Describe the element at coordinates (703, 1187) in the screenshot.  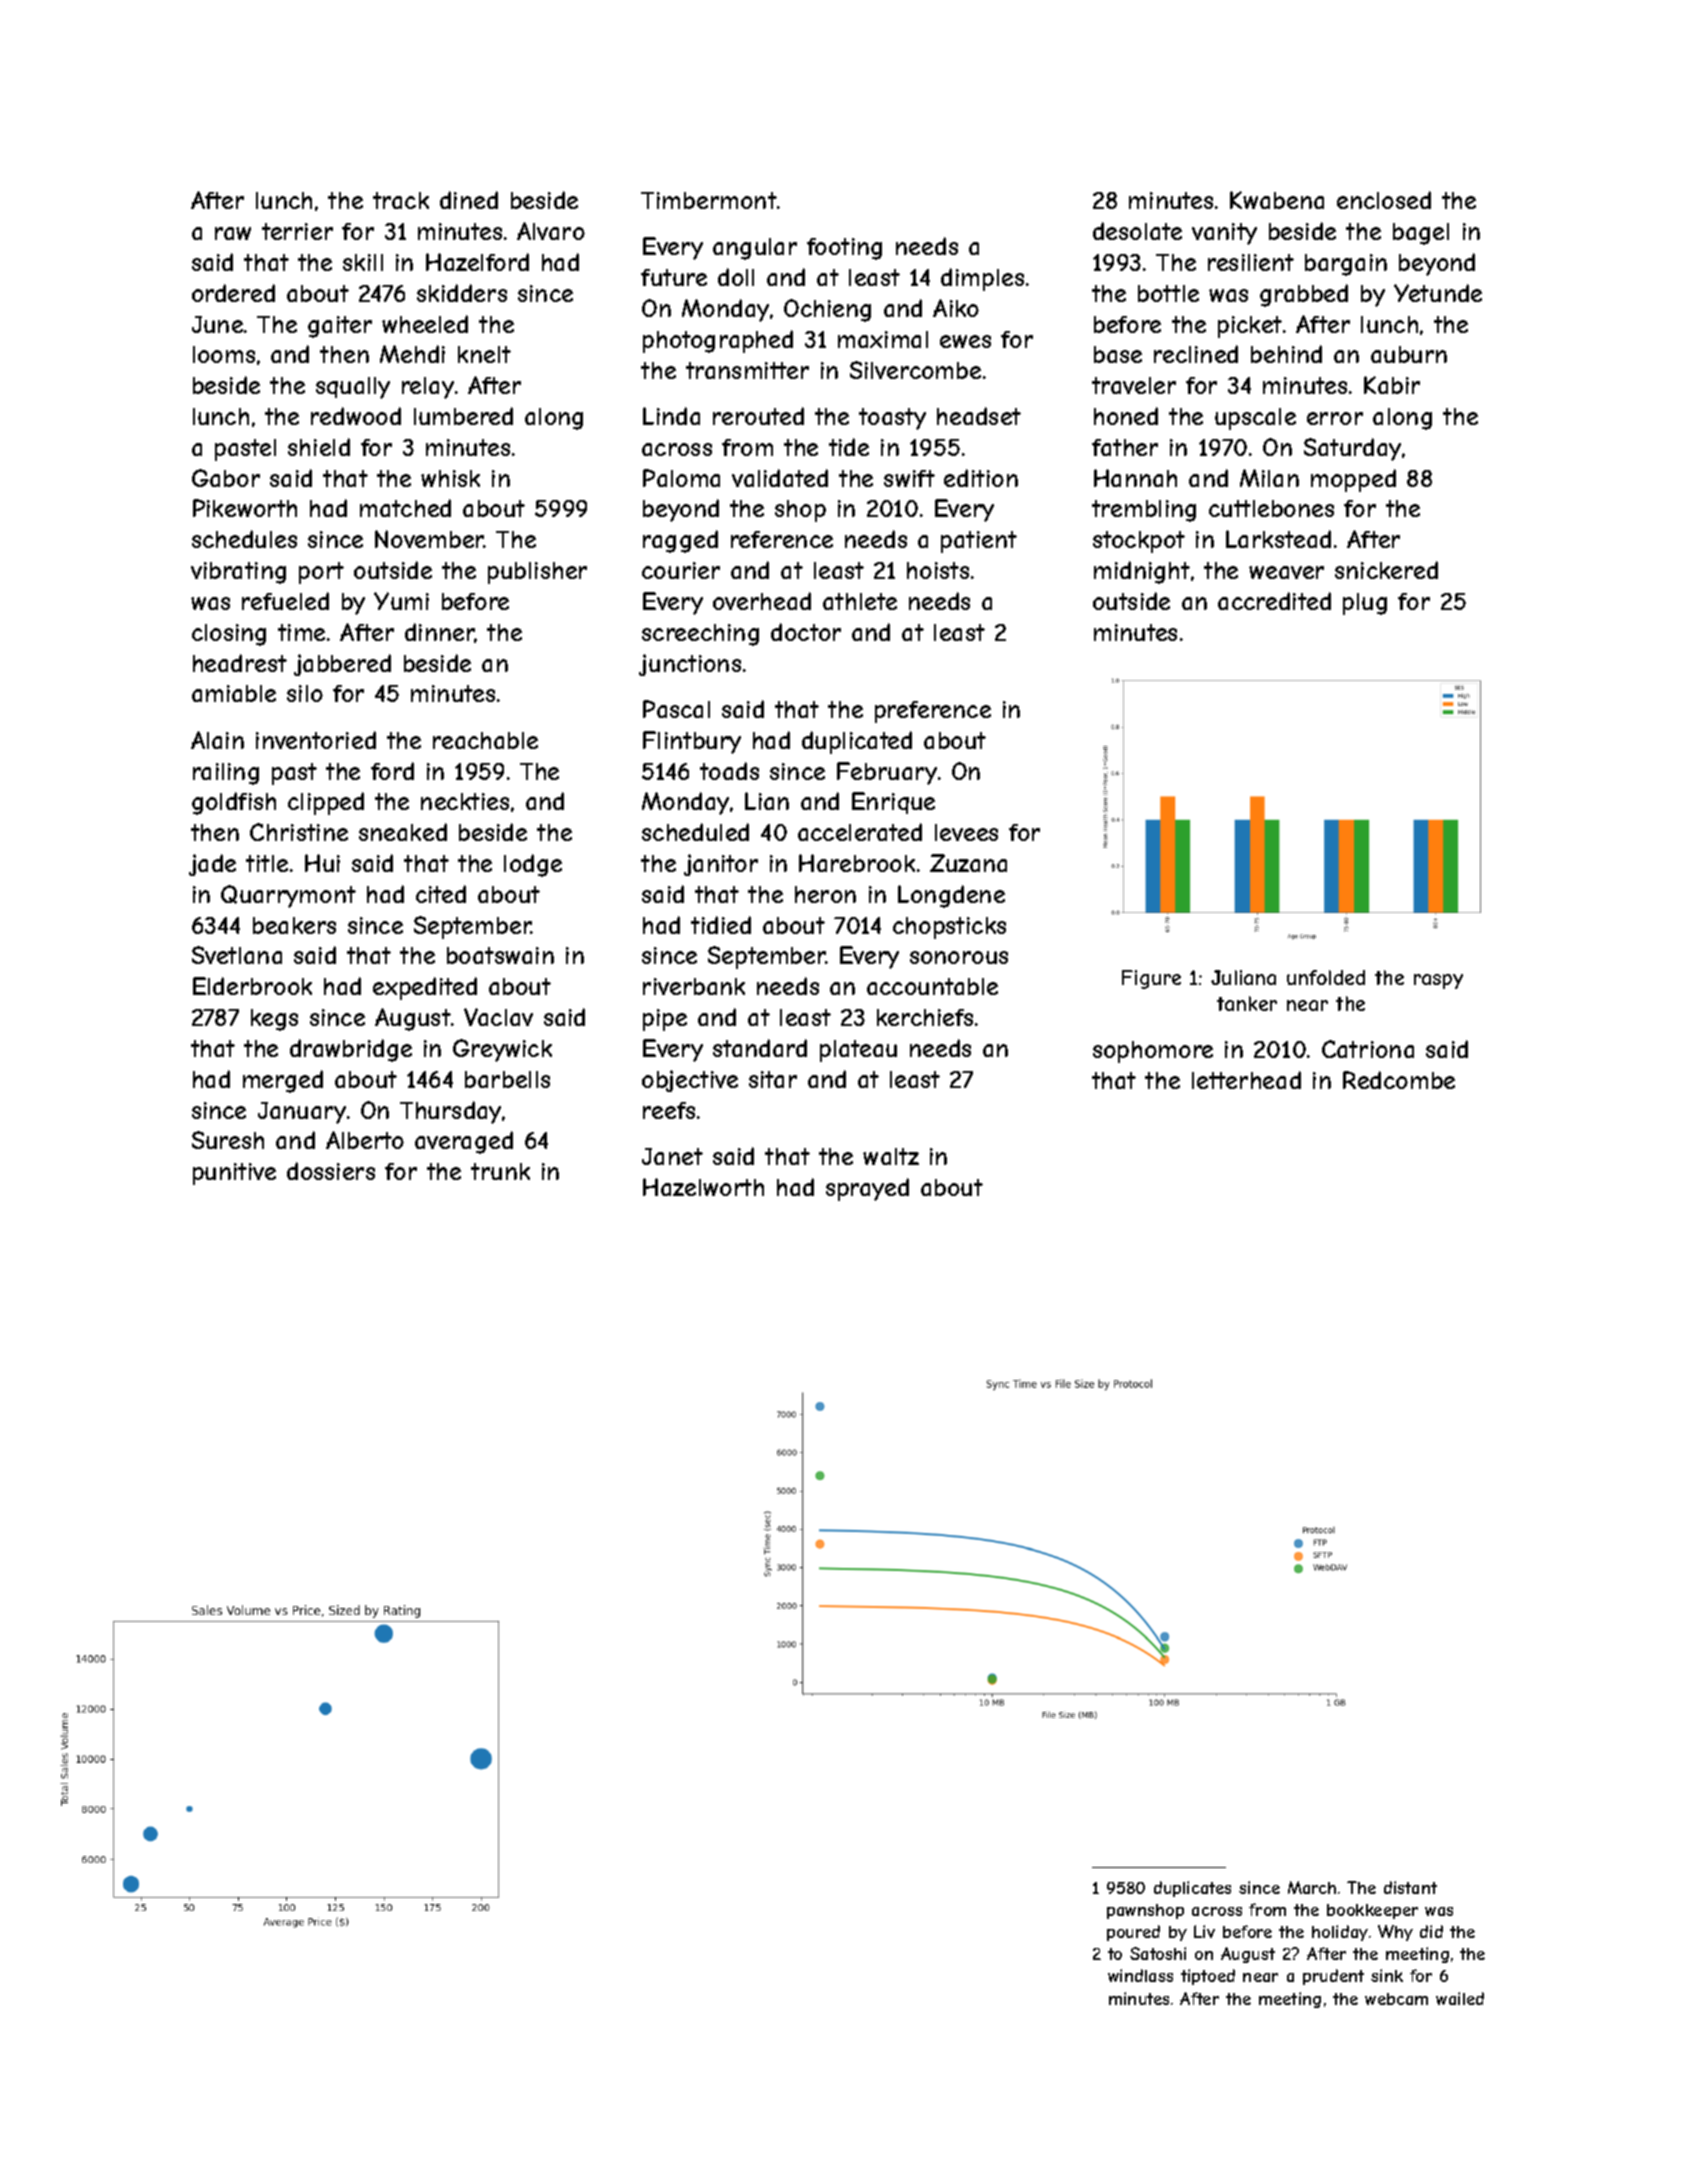
I see `Hazelworth` at that location.
